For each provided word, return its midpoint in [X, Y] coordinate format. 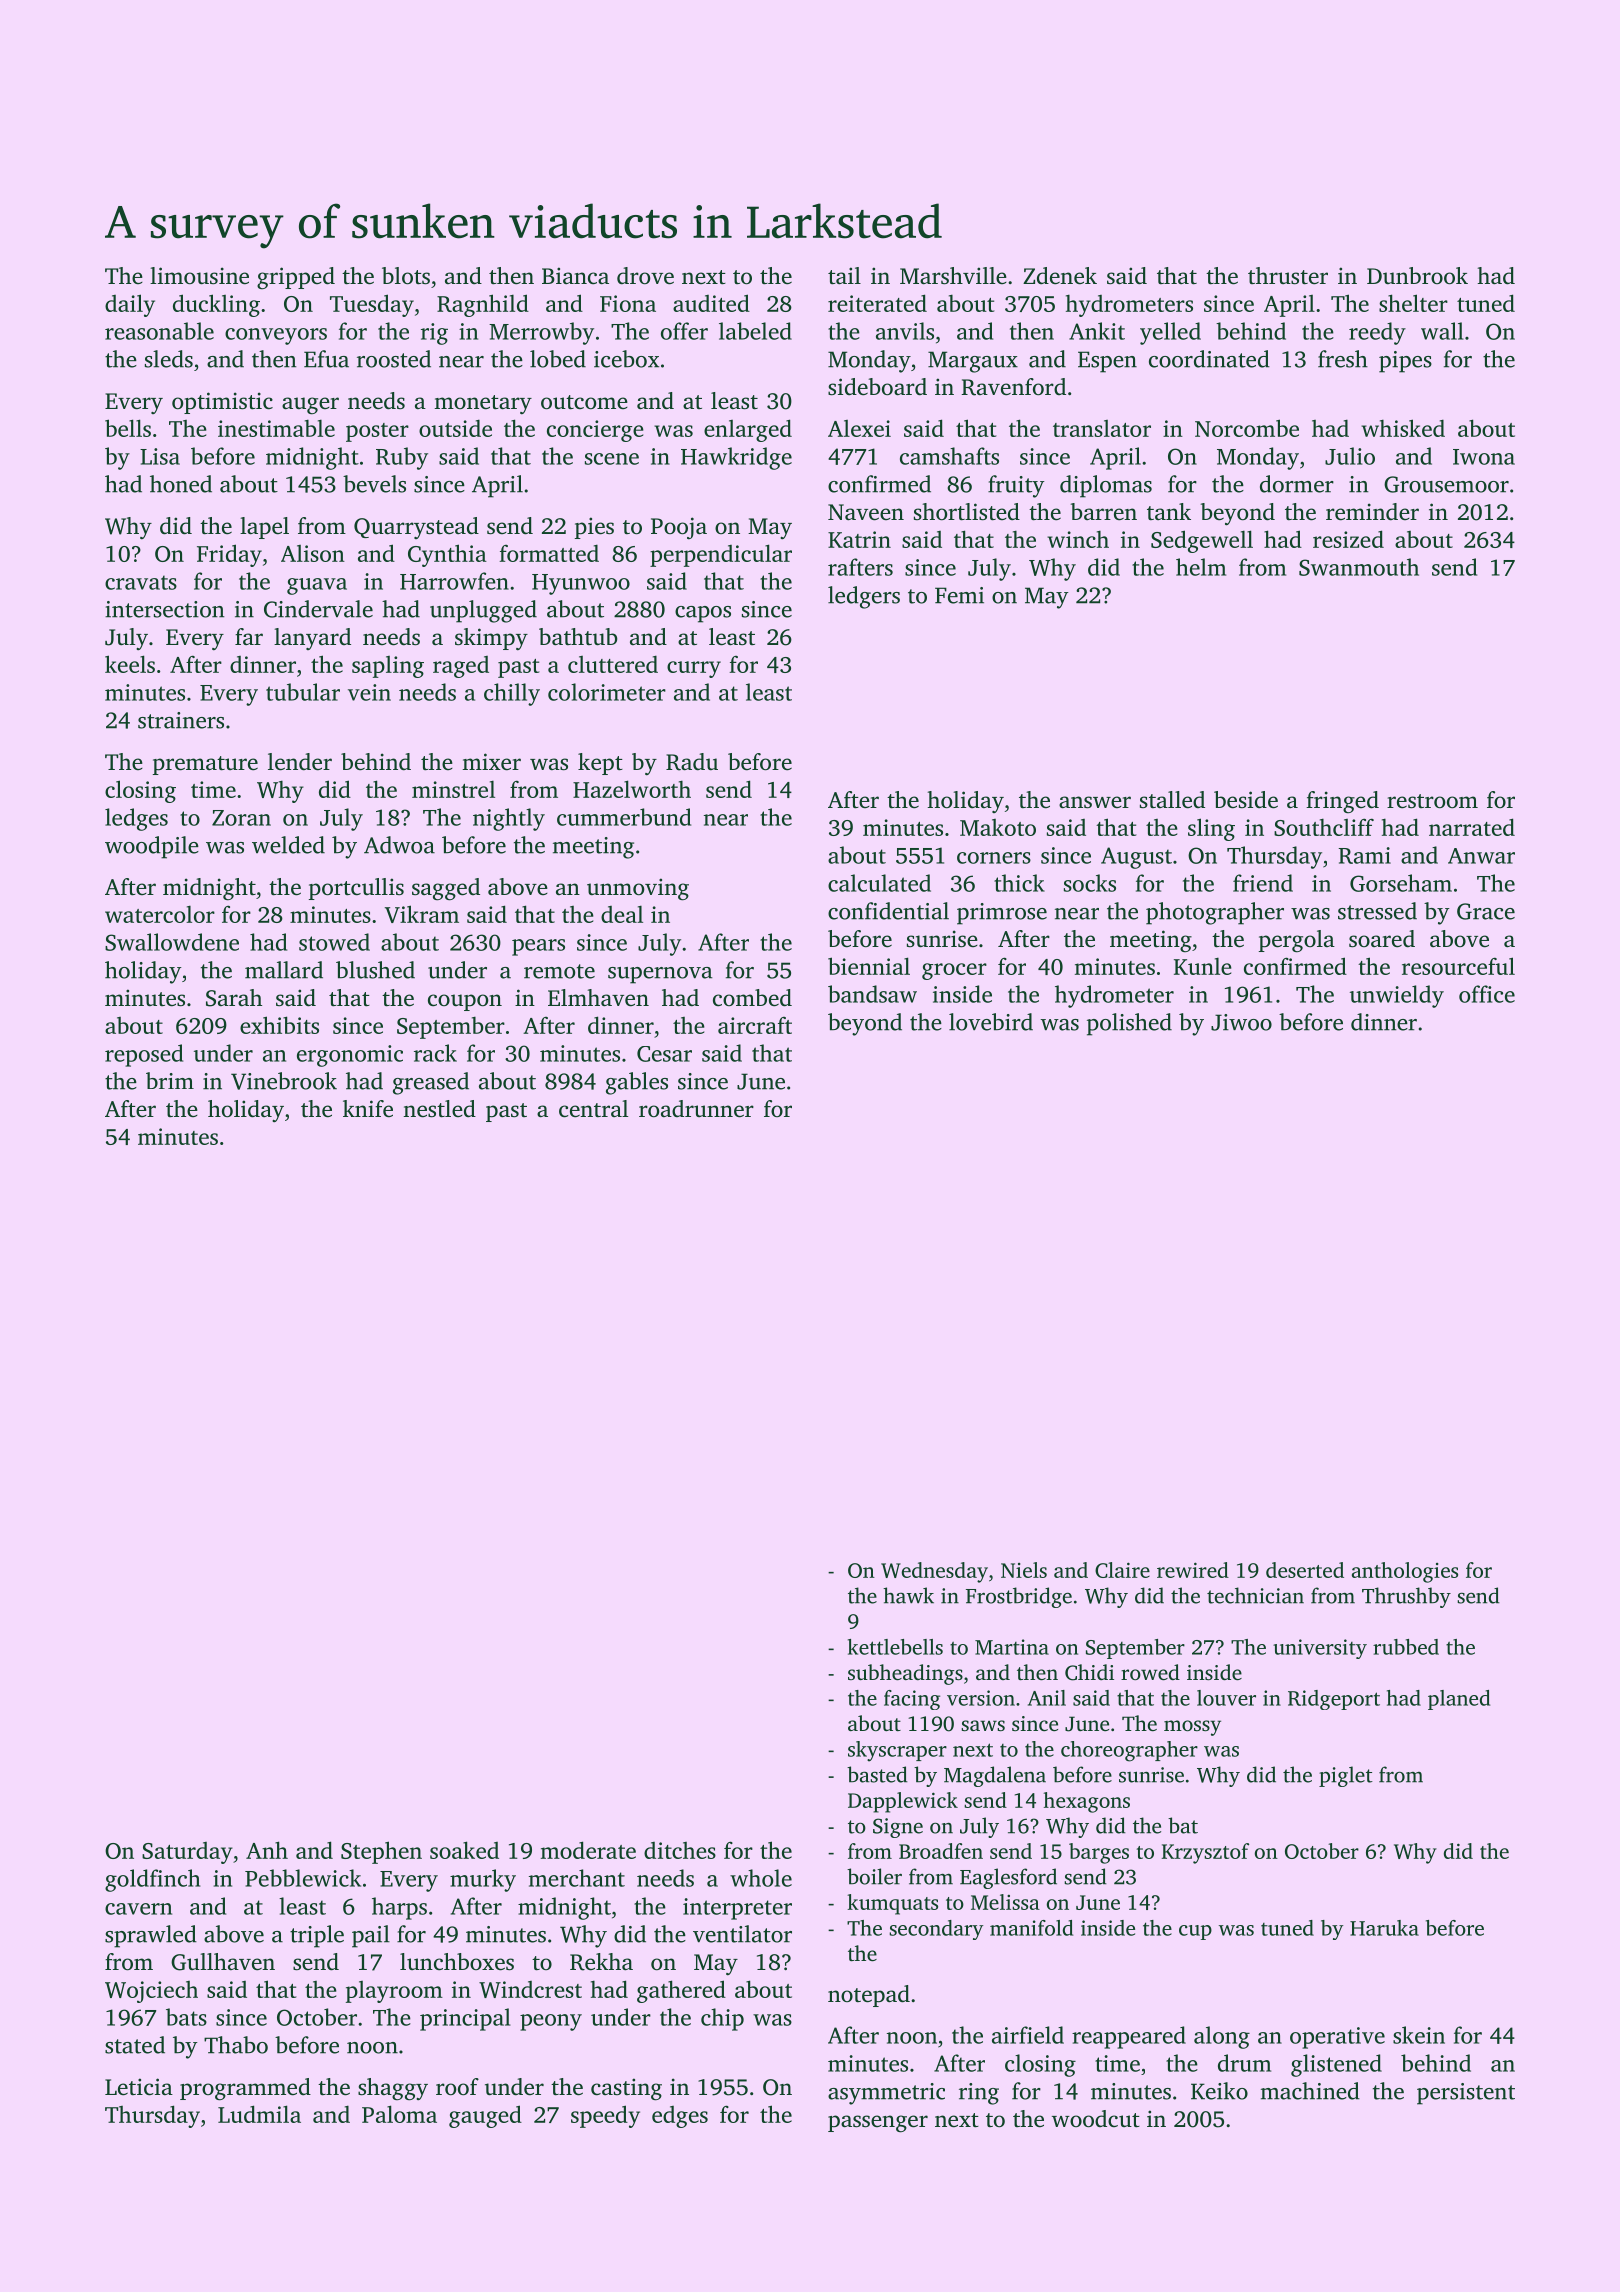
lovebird [991, 1022]
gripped [296, 278]
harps [399, 1908]
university [1320, 1649]
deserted [1305, 1570]
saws [983, 1725]
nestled [439, 1109]
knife [368, 1109]
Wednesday [934, 1572]
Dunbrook [1417, 276]
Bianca [575, 276]
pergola [1297, 941]
